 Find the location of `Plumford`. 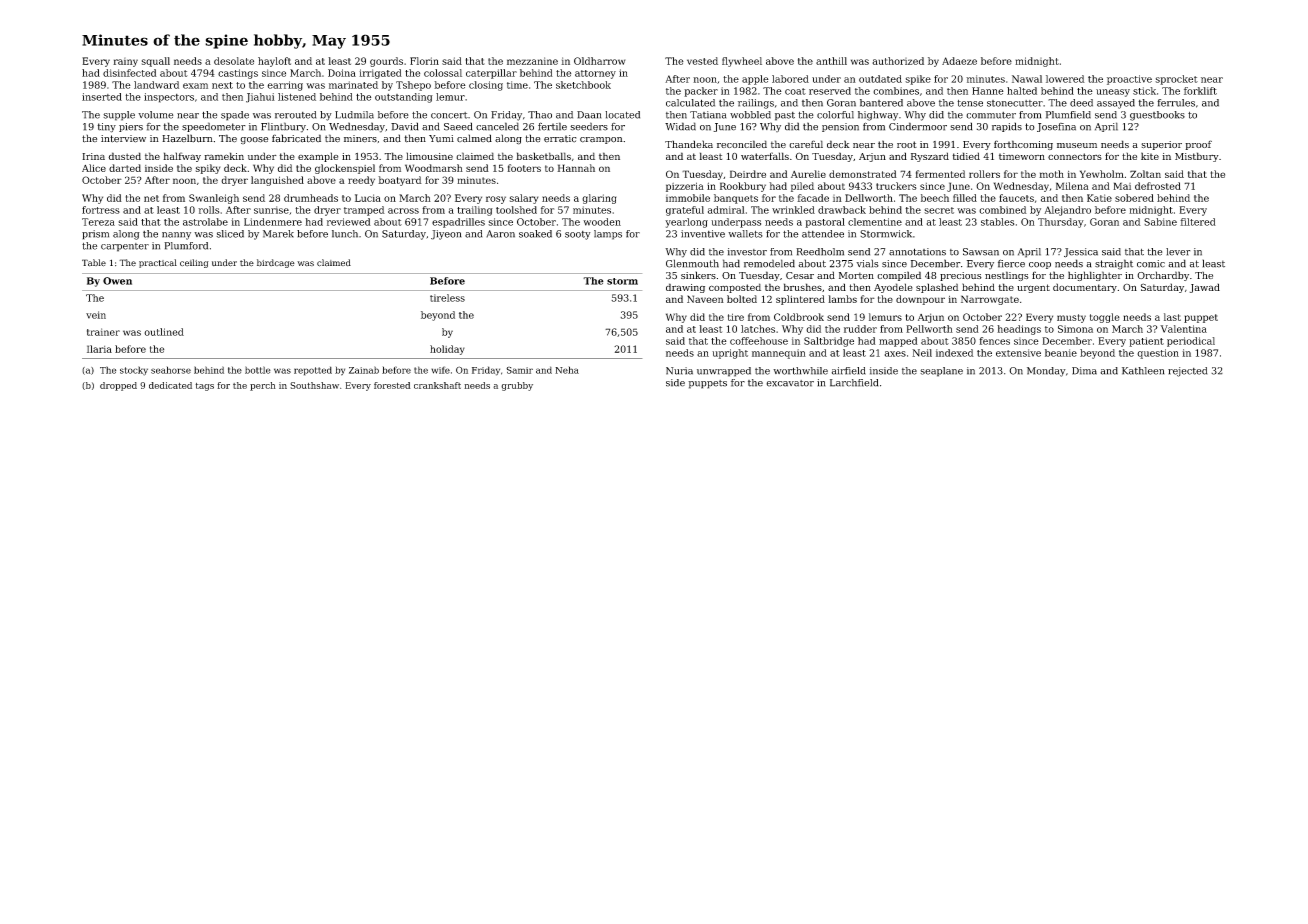

Plumford is located at coordinates (186, 246).
